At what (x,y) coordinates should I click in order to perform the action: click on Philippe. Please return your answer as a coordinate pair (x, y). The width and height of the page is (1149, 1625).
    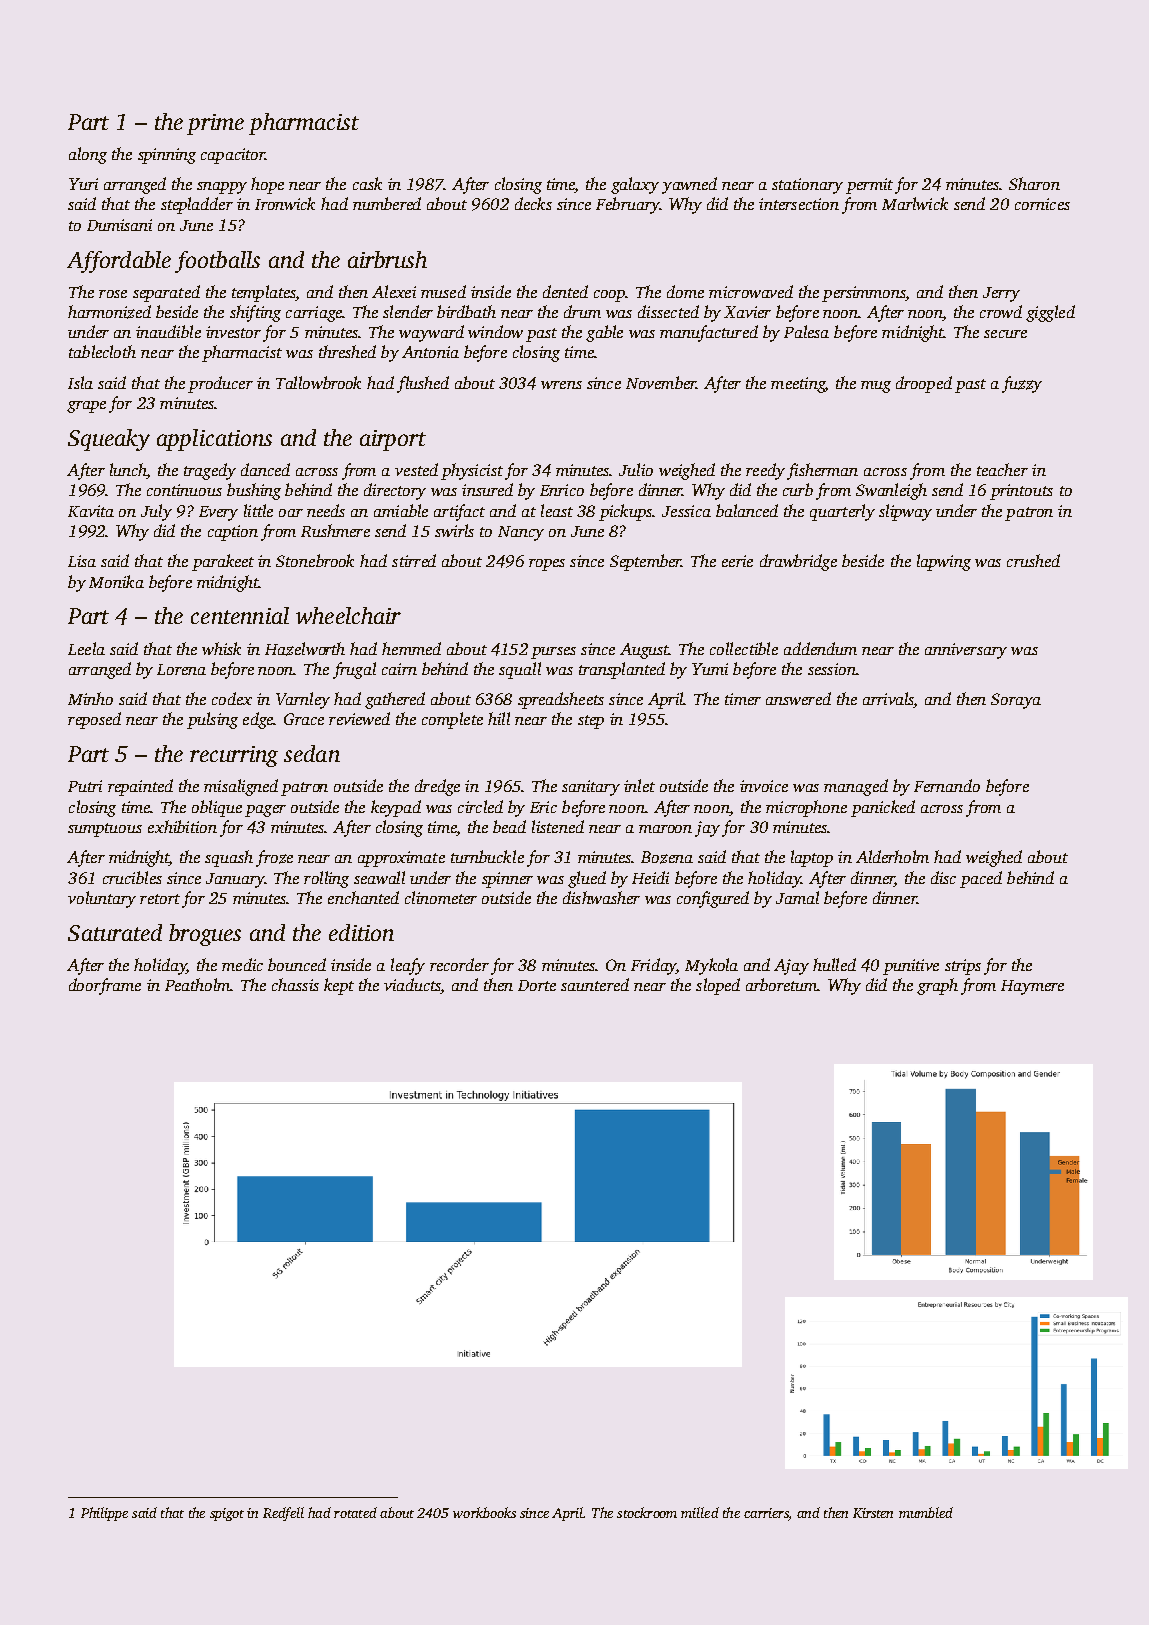
    Looking at the image, I should click on (104, 1514).
